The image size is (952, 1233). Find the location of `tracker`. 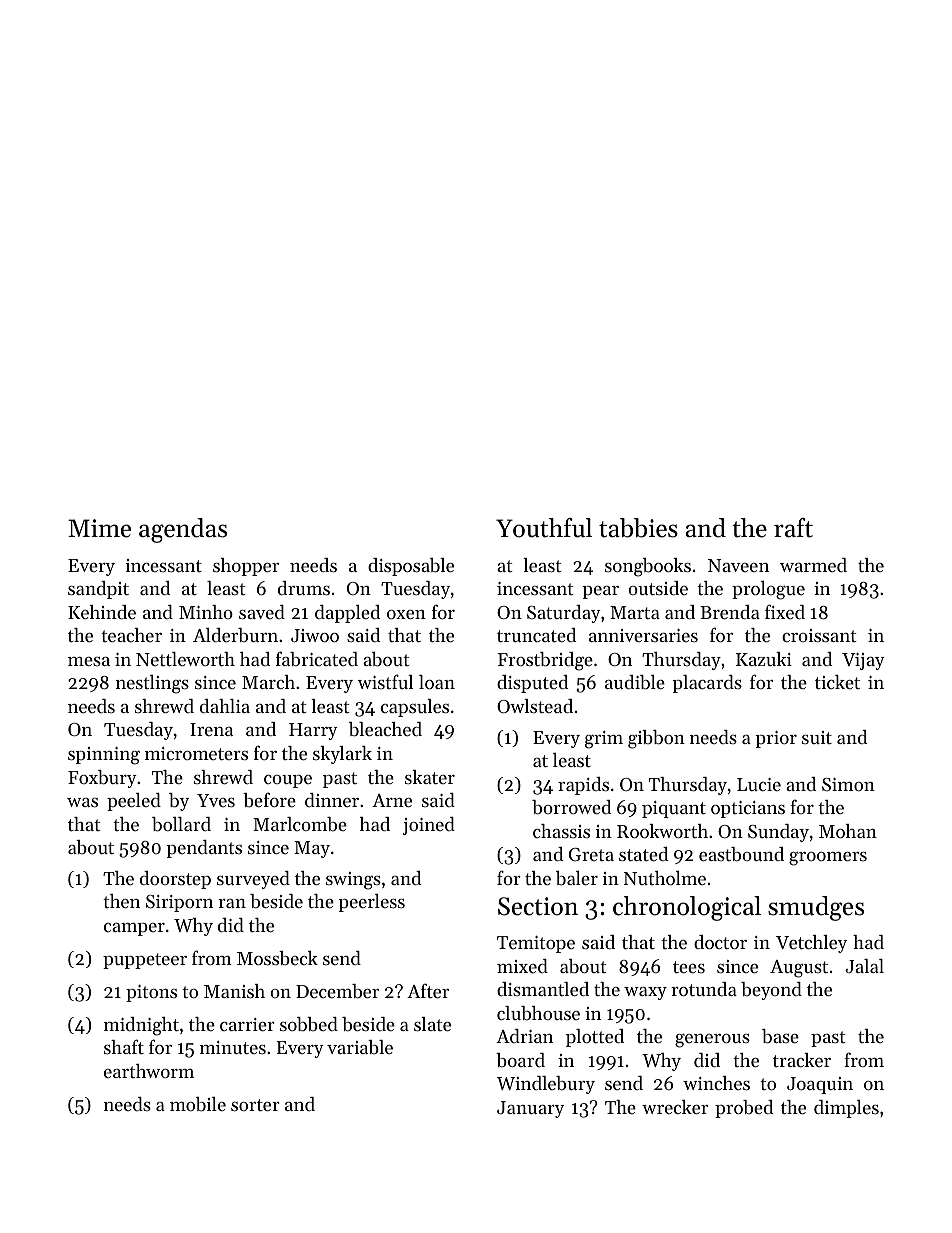

tracker is located at coordinates (802, 1060).
